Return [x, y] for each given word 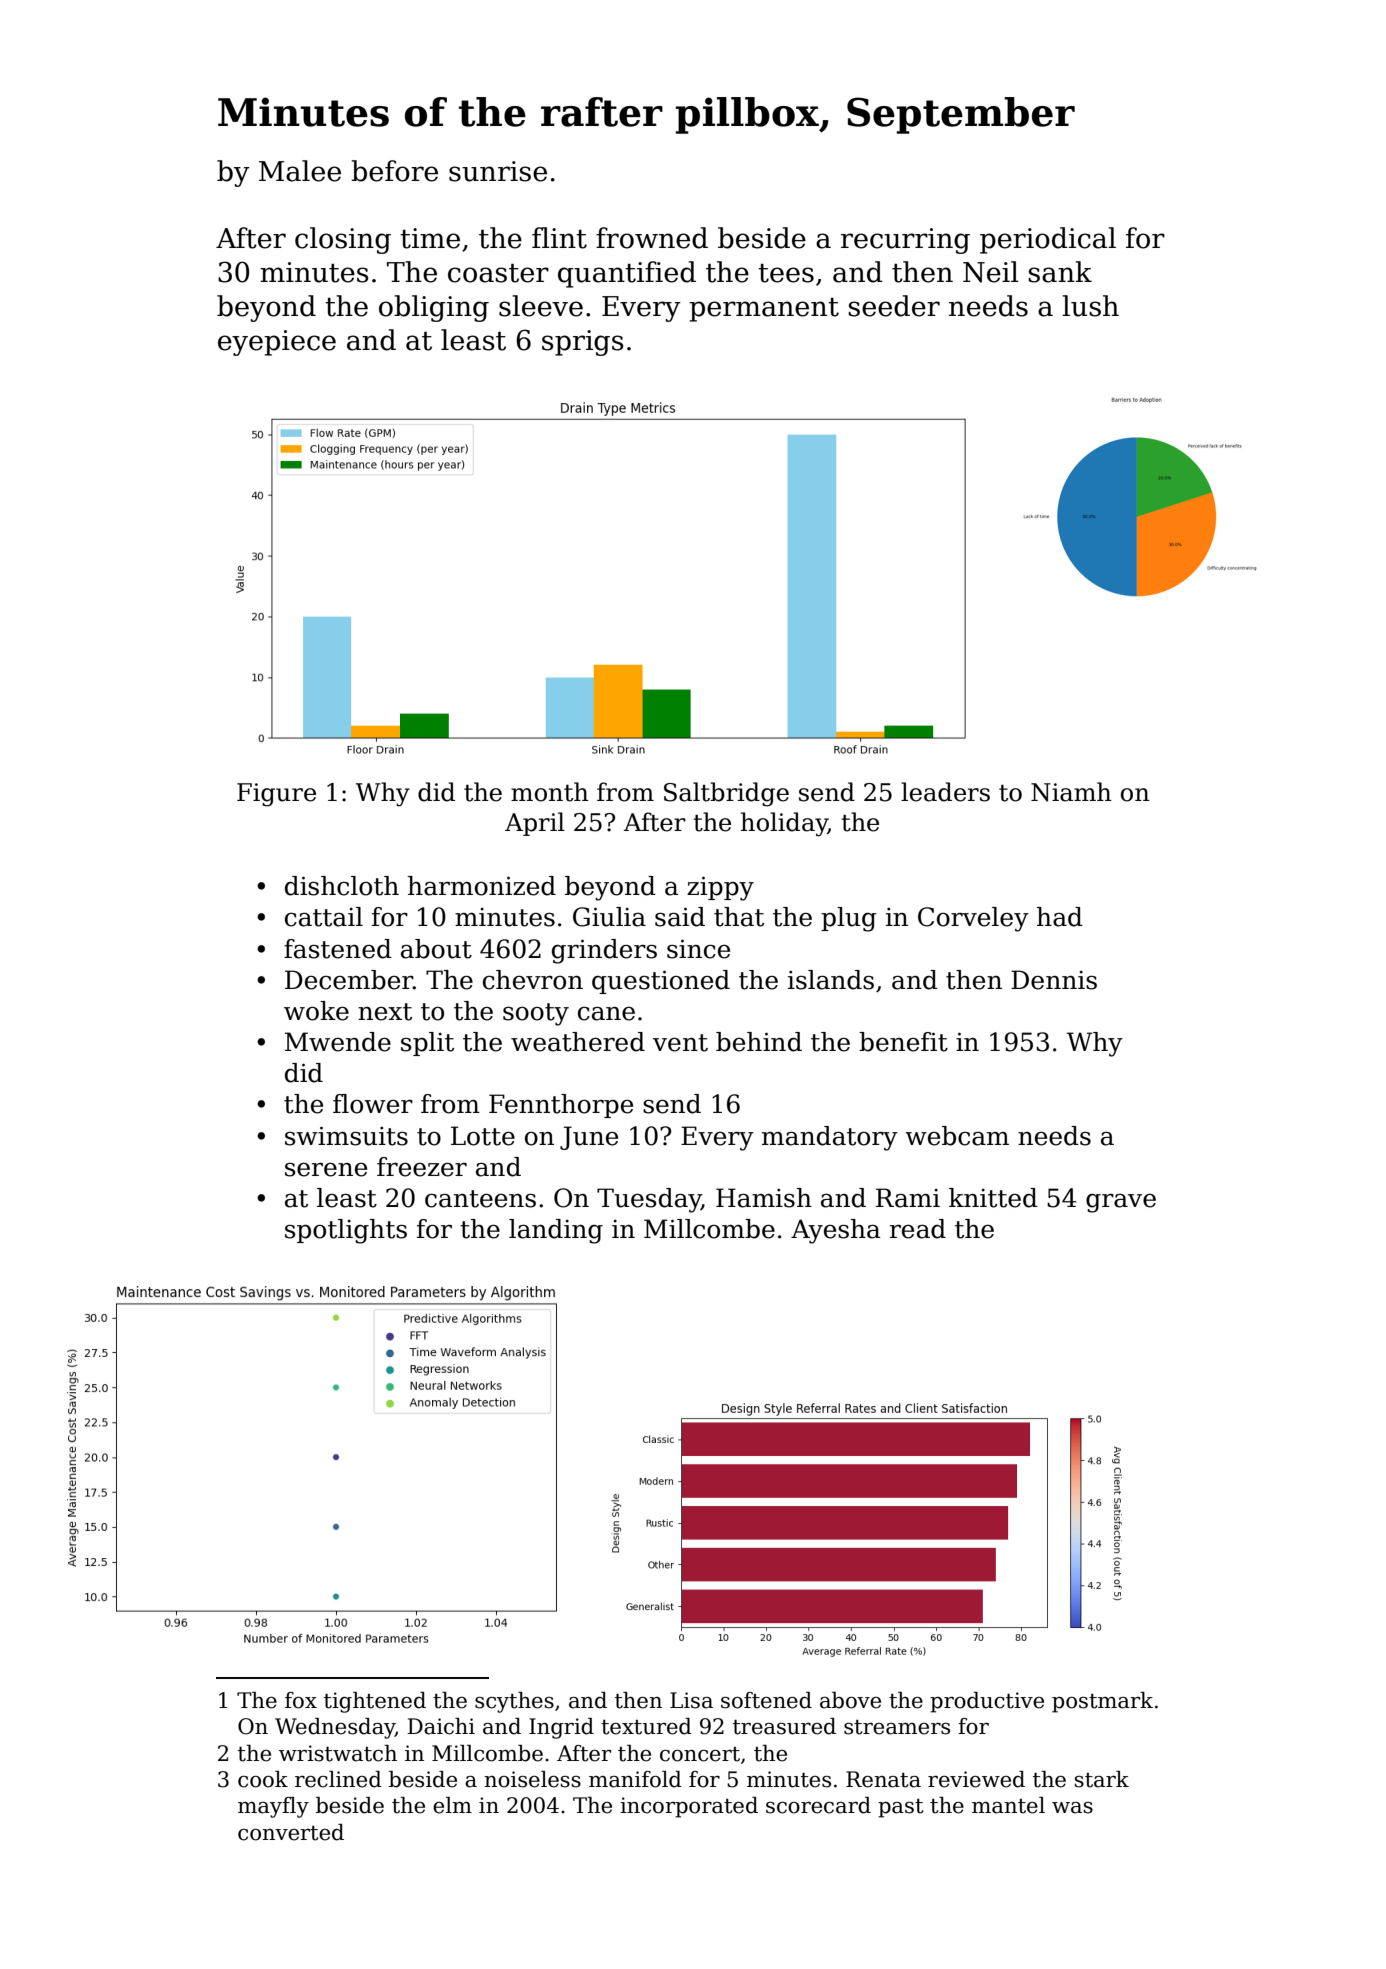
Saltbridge [726, 794]
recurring [905, 241]
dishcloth [342, 886]
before [394, 171]
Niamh [1071, 792]
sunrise [498, 171]
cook [263, 1779]
